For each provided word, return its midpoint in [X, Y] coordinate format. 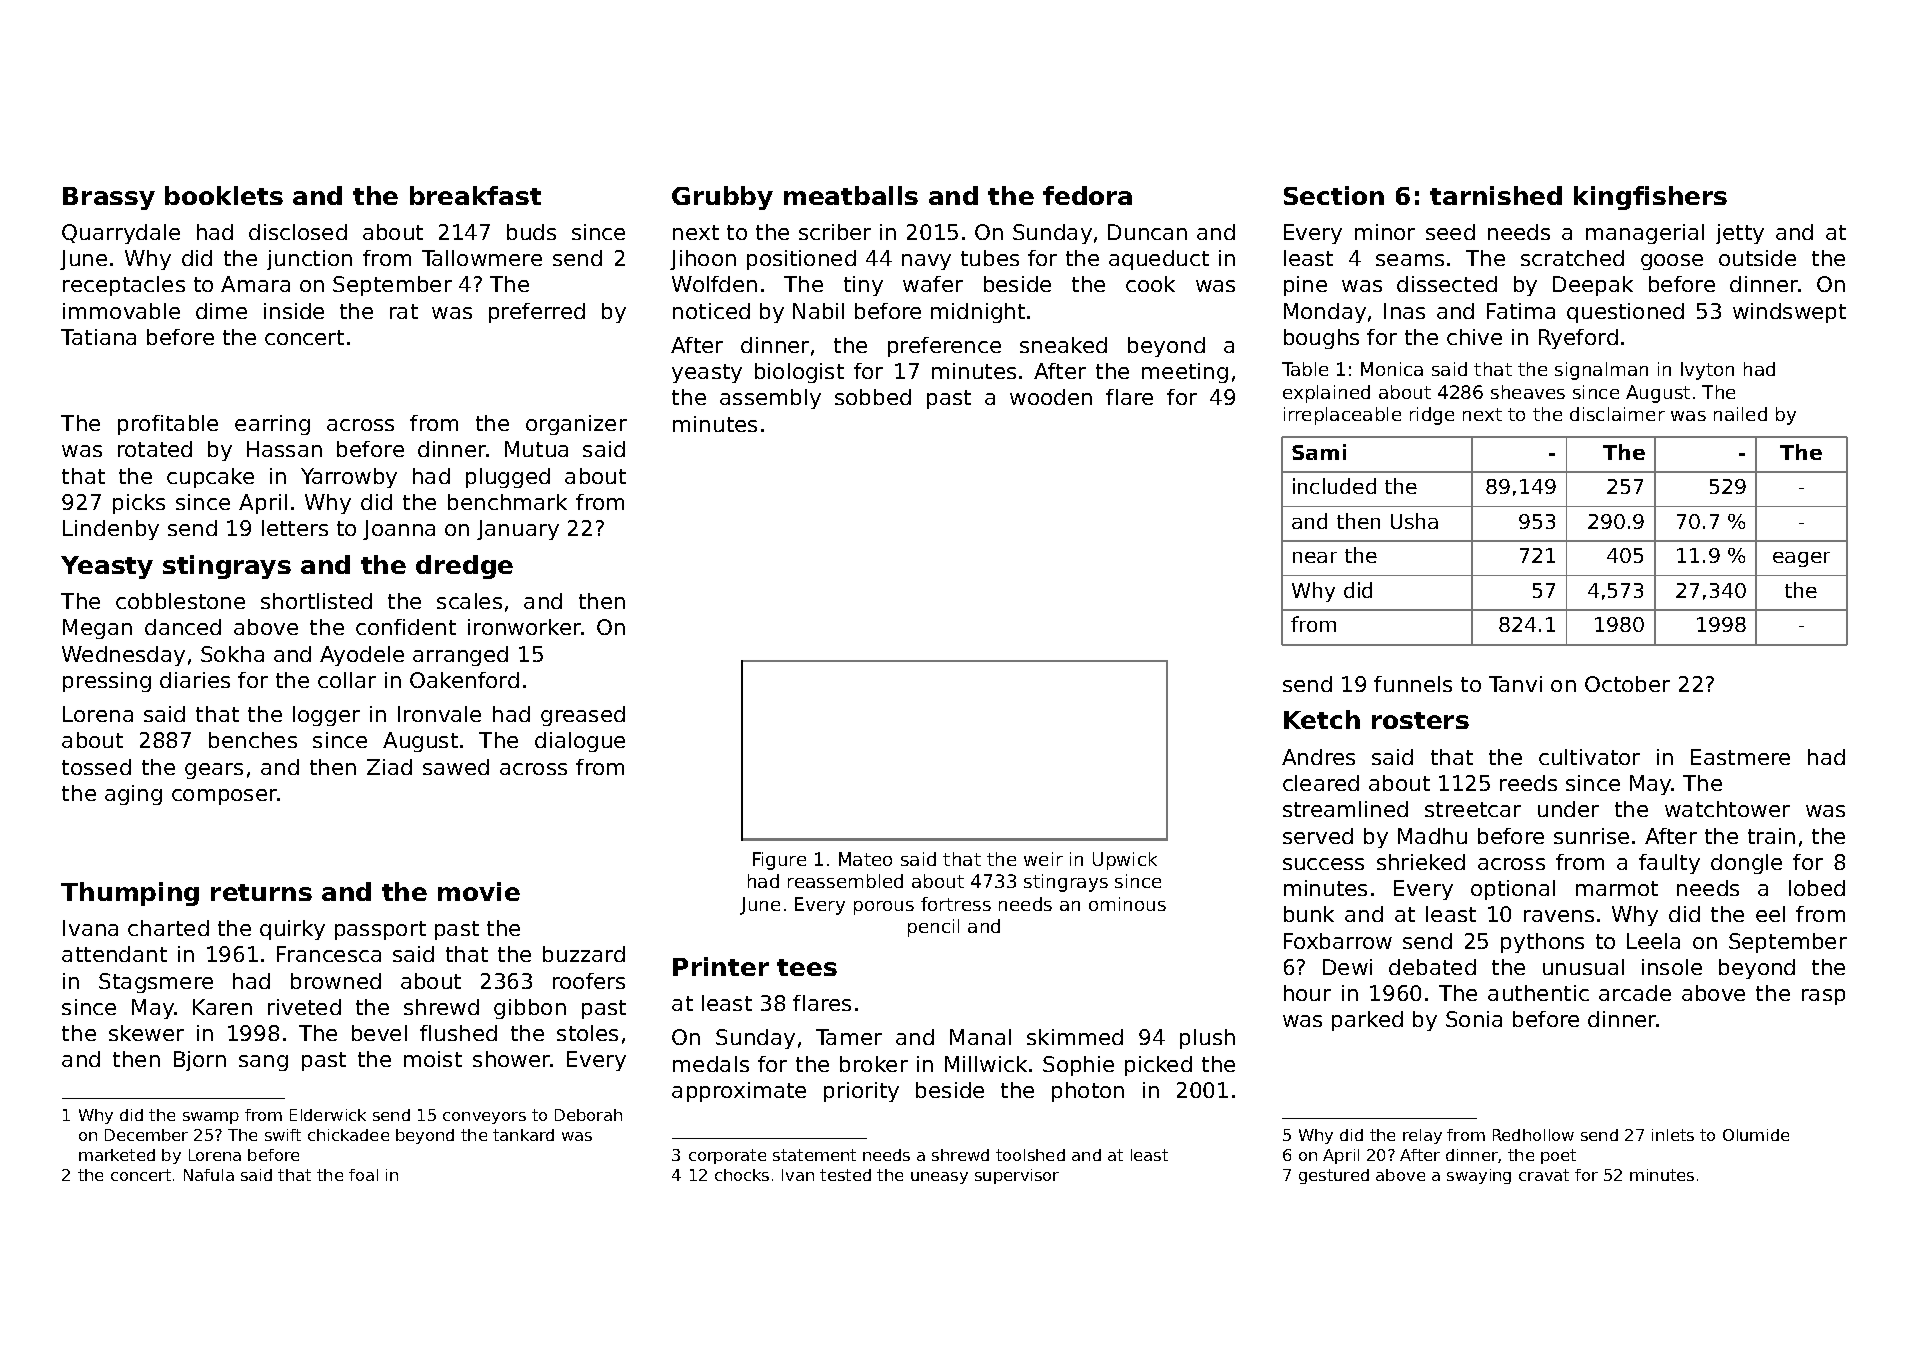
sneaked [1063, 345]
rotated [155, 449]
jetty [1740, 234]
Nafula [209, 1175]
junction [309, 260]
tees [807, 967]
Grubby [722, 198]
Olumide [1756, 1135]
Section [1334, 195]
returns [261, 892]
